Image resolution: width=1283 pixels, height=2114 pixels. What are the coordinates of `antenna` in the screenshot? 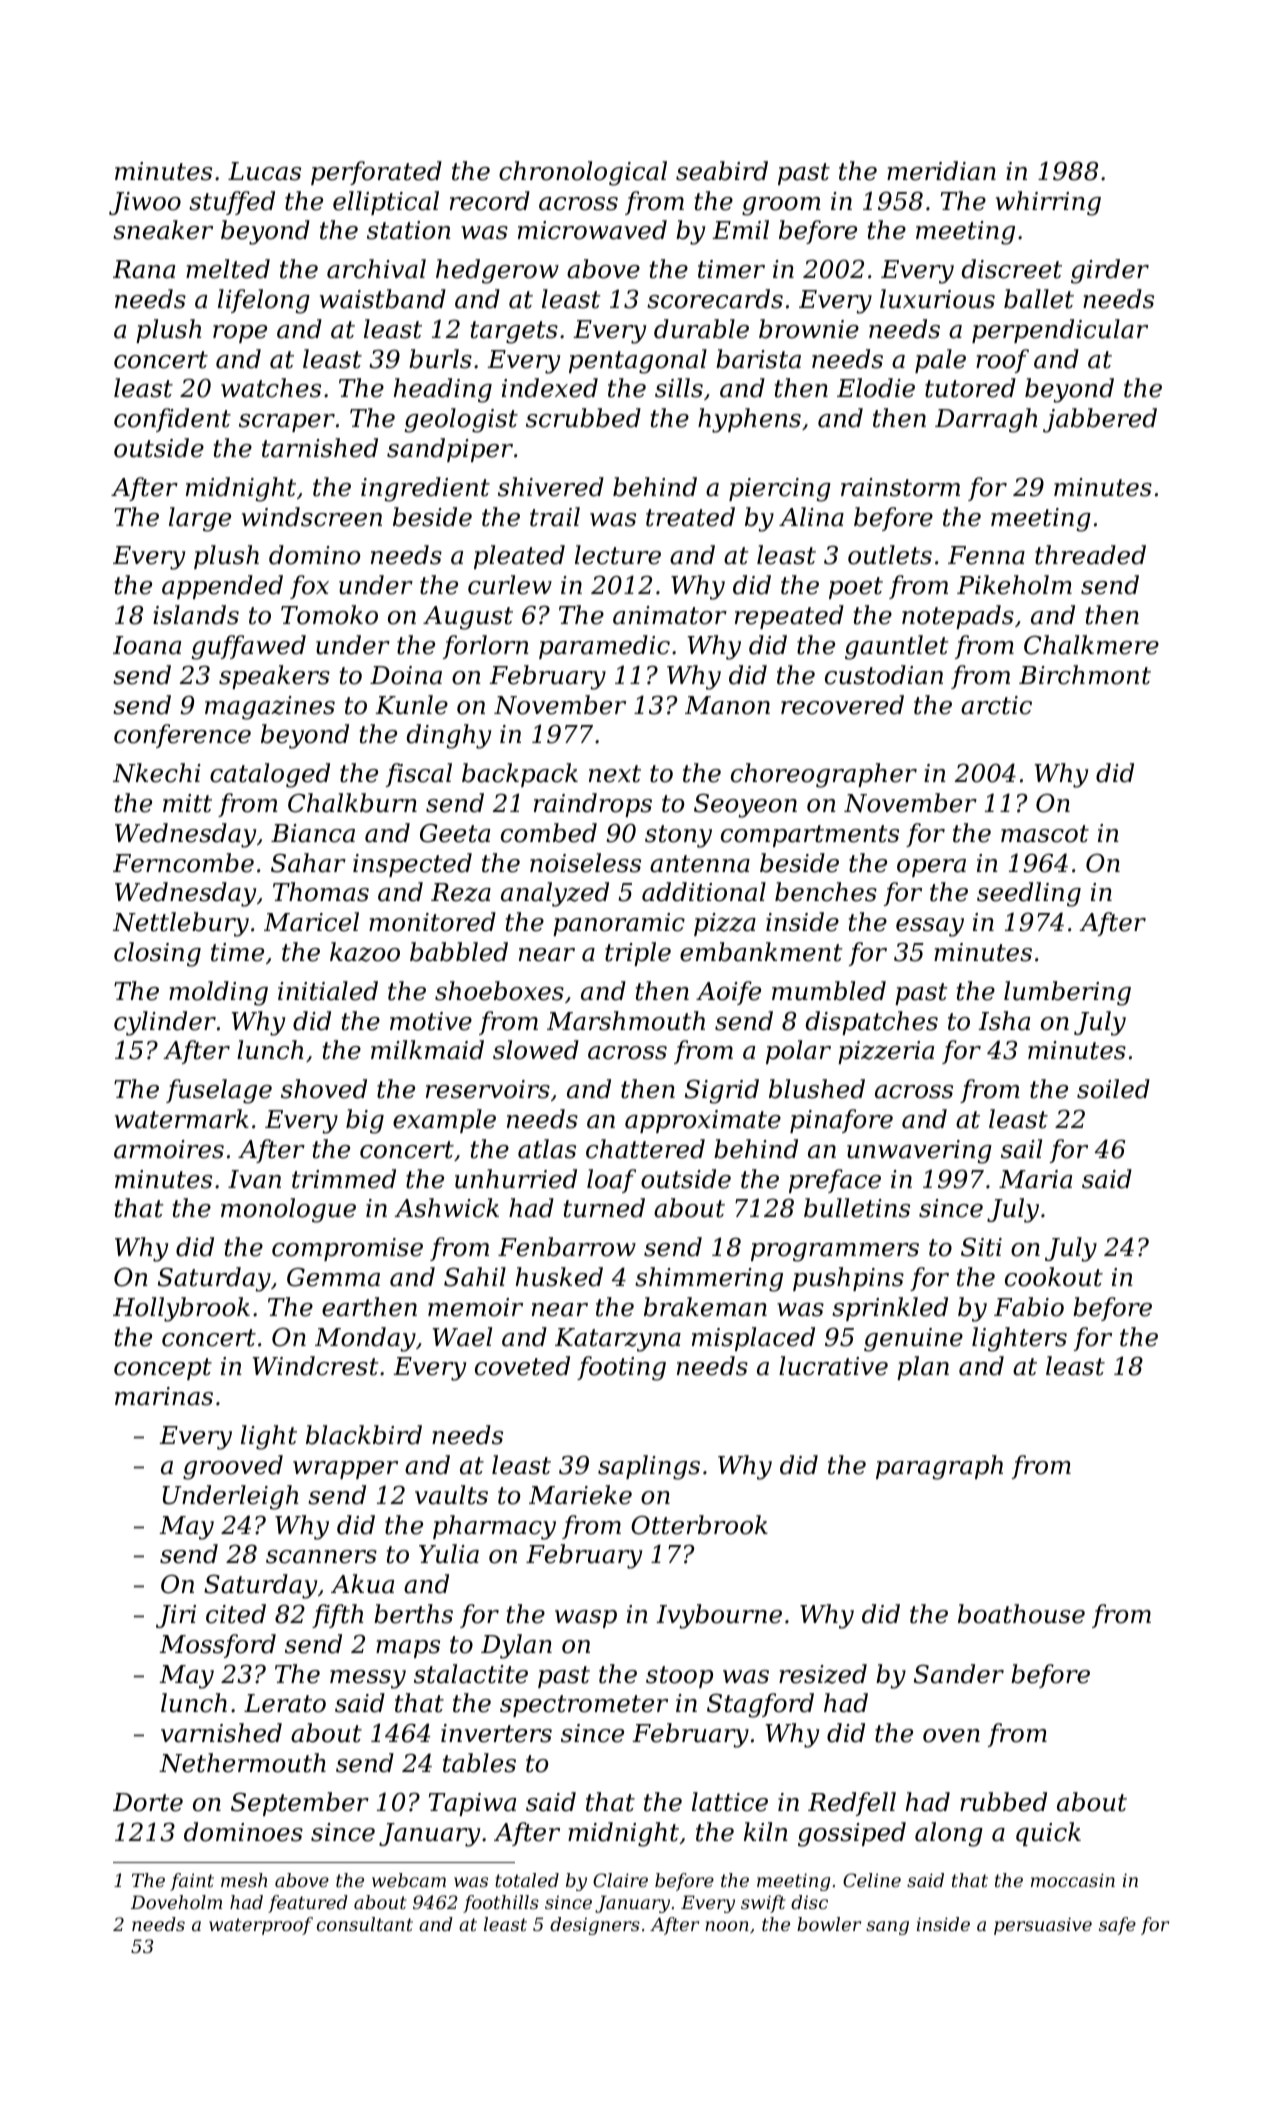 It's located at (700, 864).
